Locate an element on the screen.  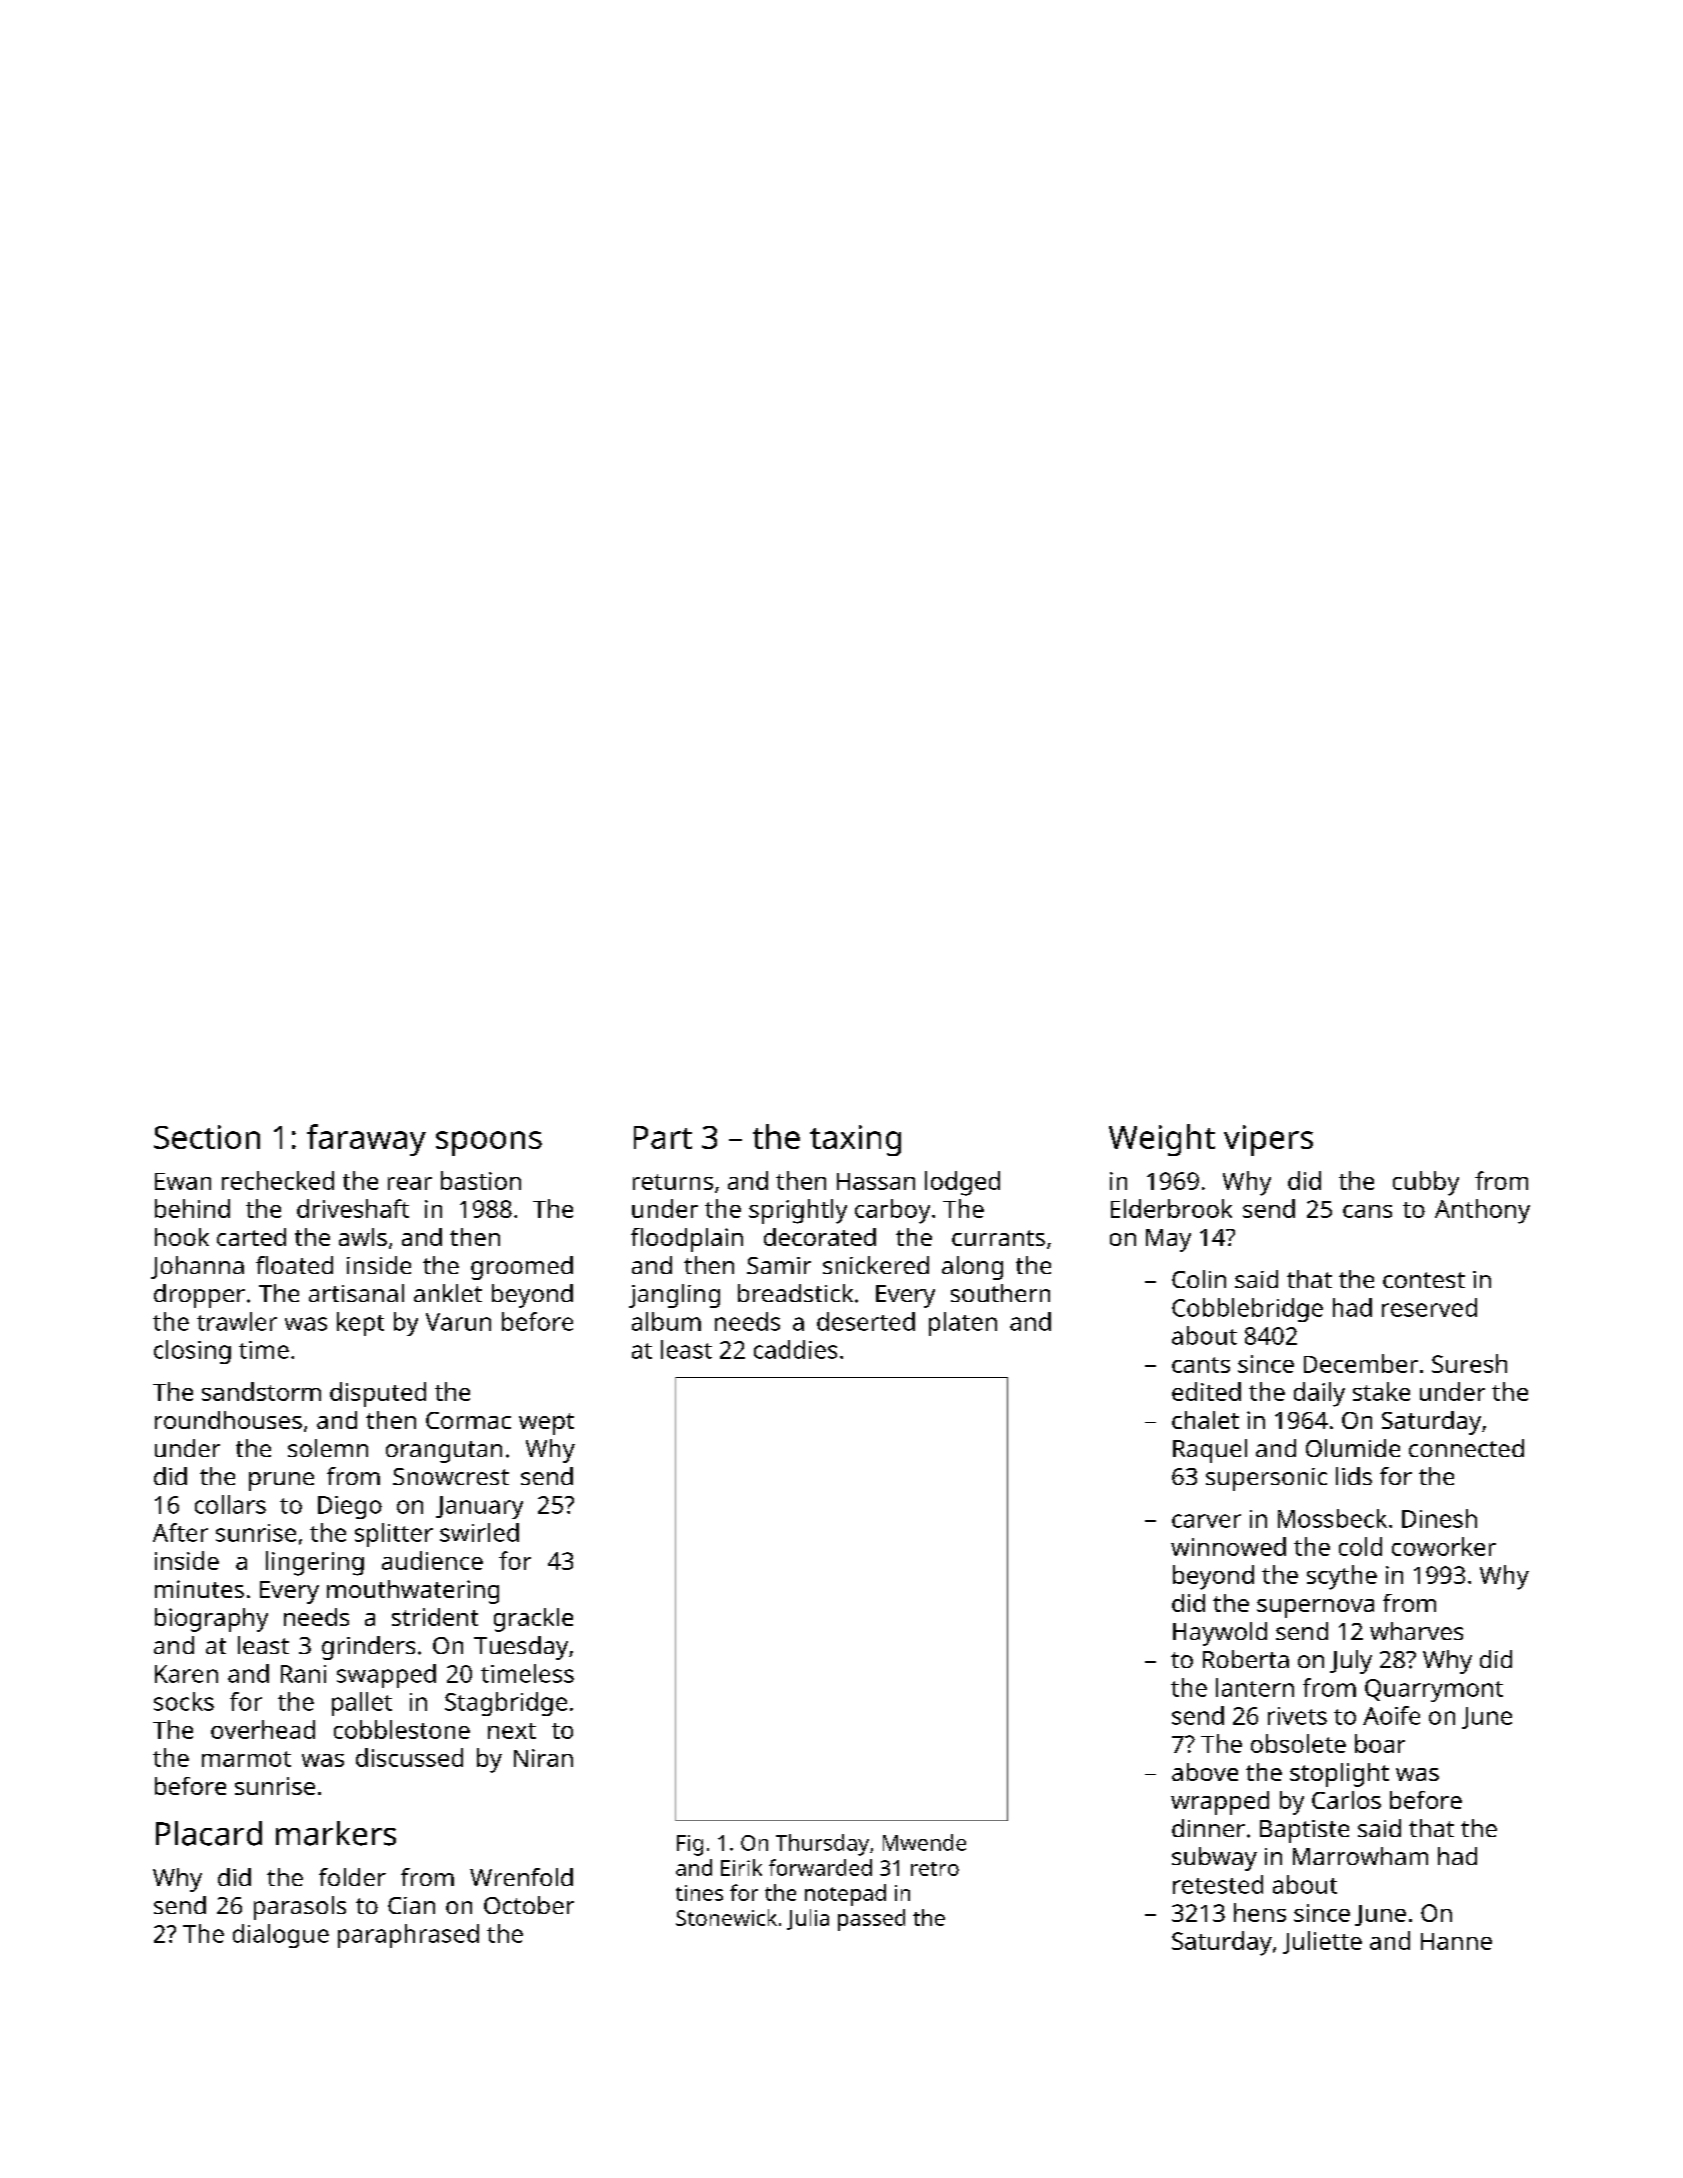
Suresh is located at coordinates (1469, 1363).
